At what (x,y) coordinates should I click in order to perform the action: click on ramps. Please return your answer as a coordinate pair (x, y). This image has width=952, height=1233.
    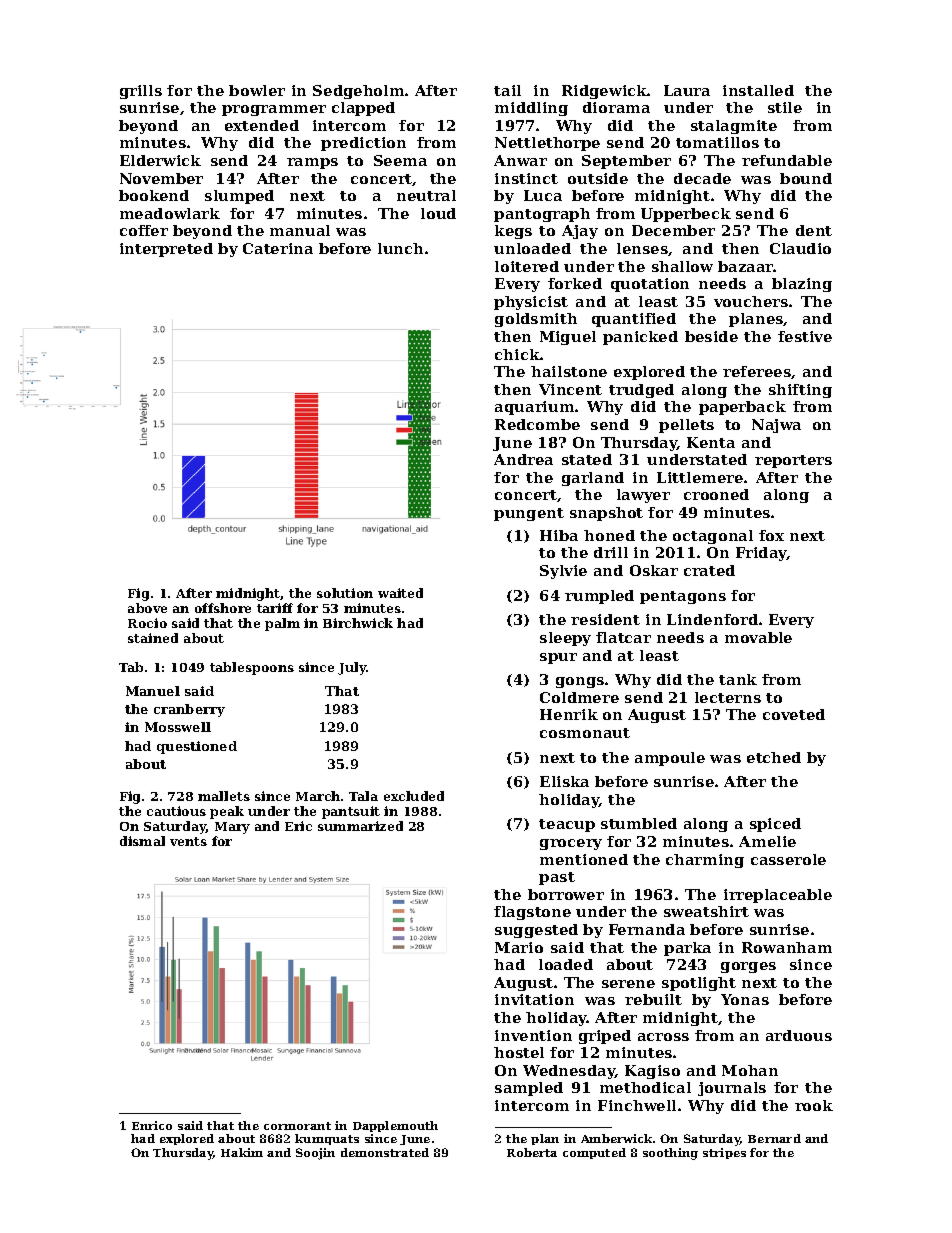
    Looking at the image, I should click on (312, 163).
